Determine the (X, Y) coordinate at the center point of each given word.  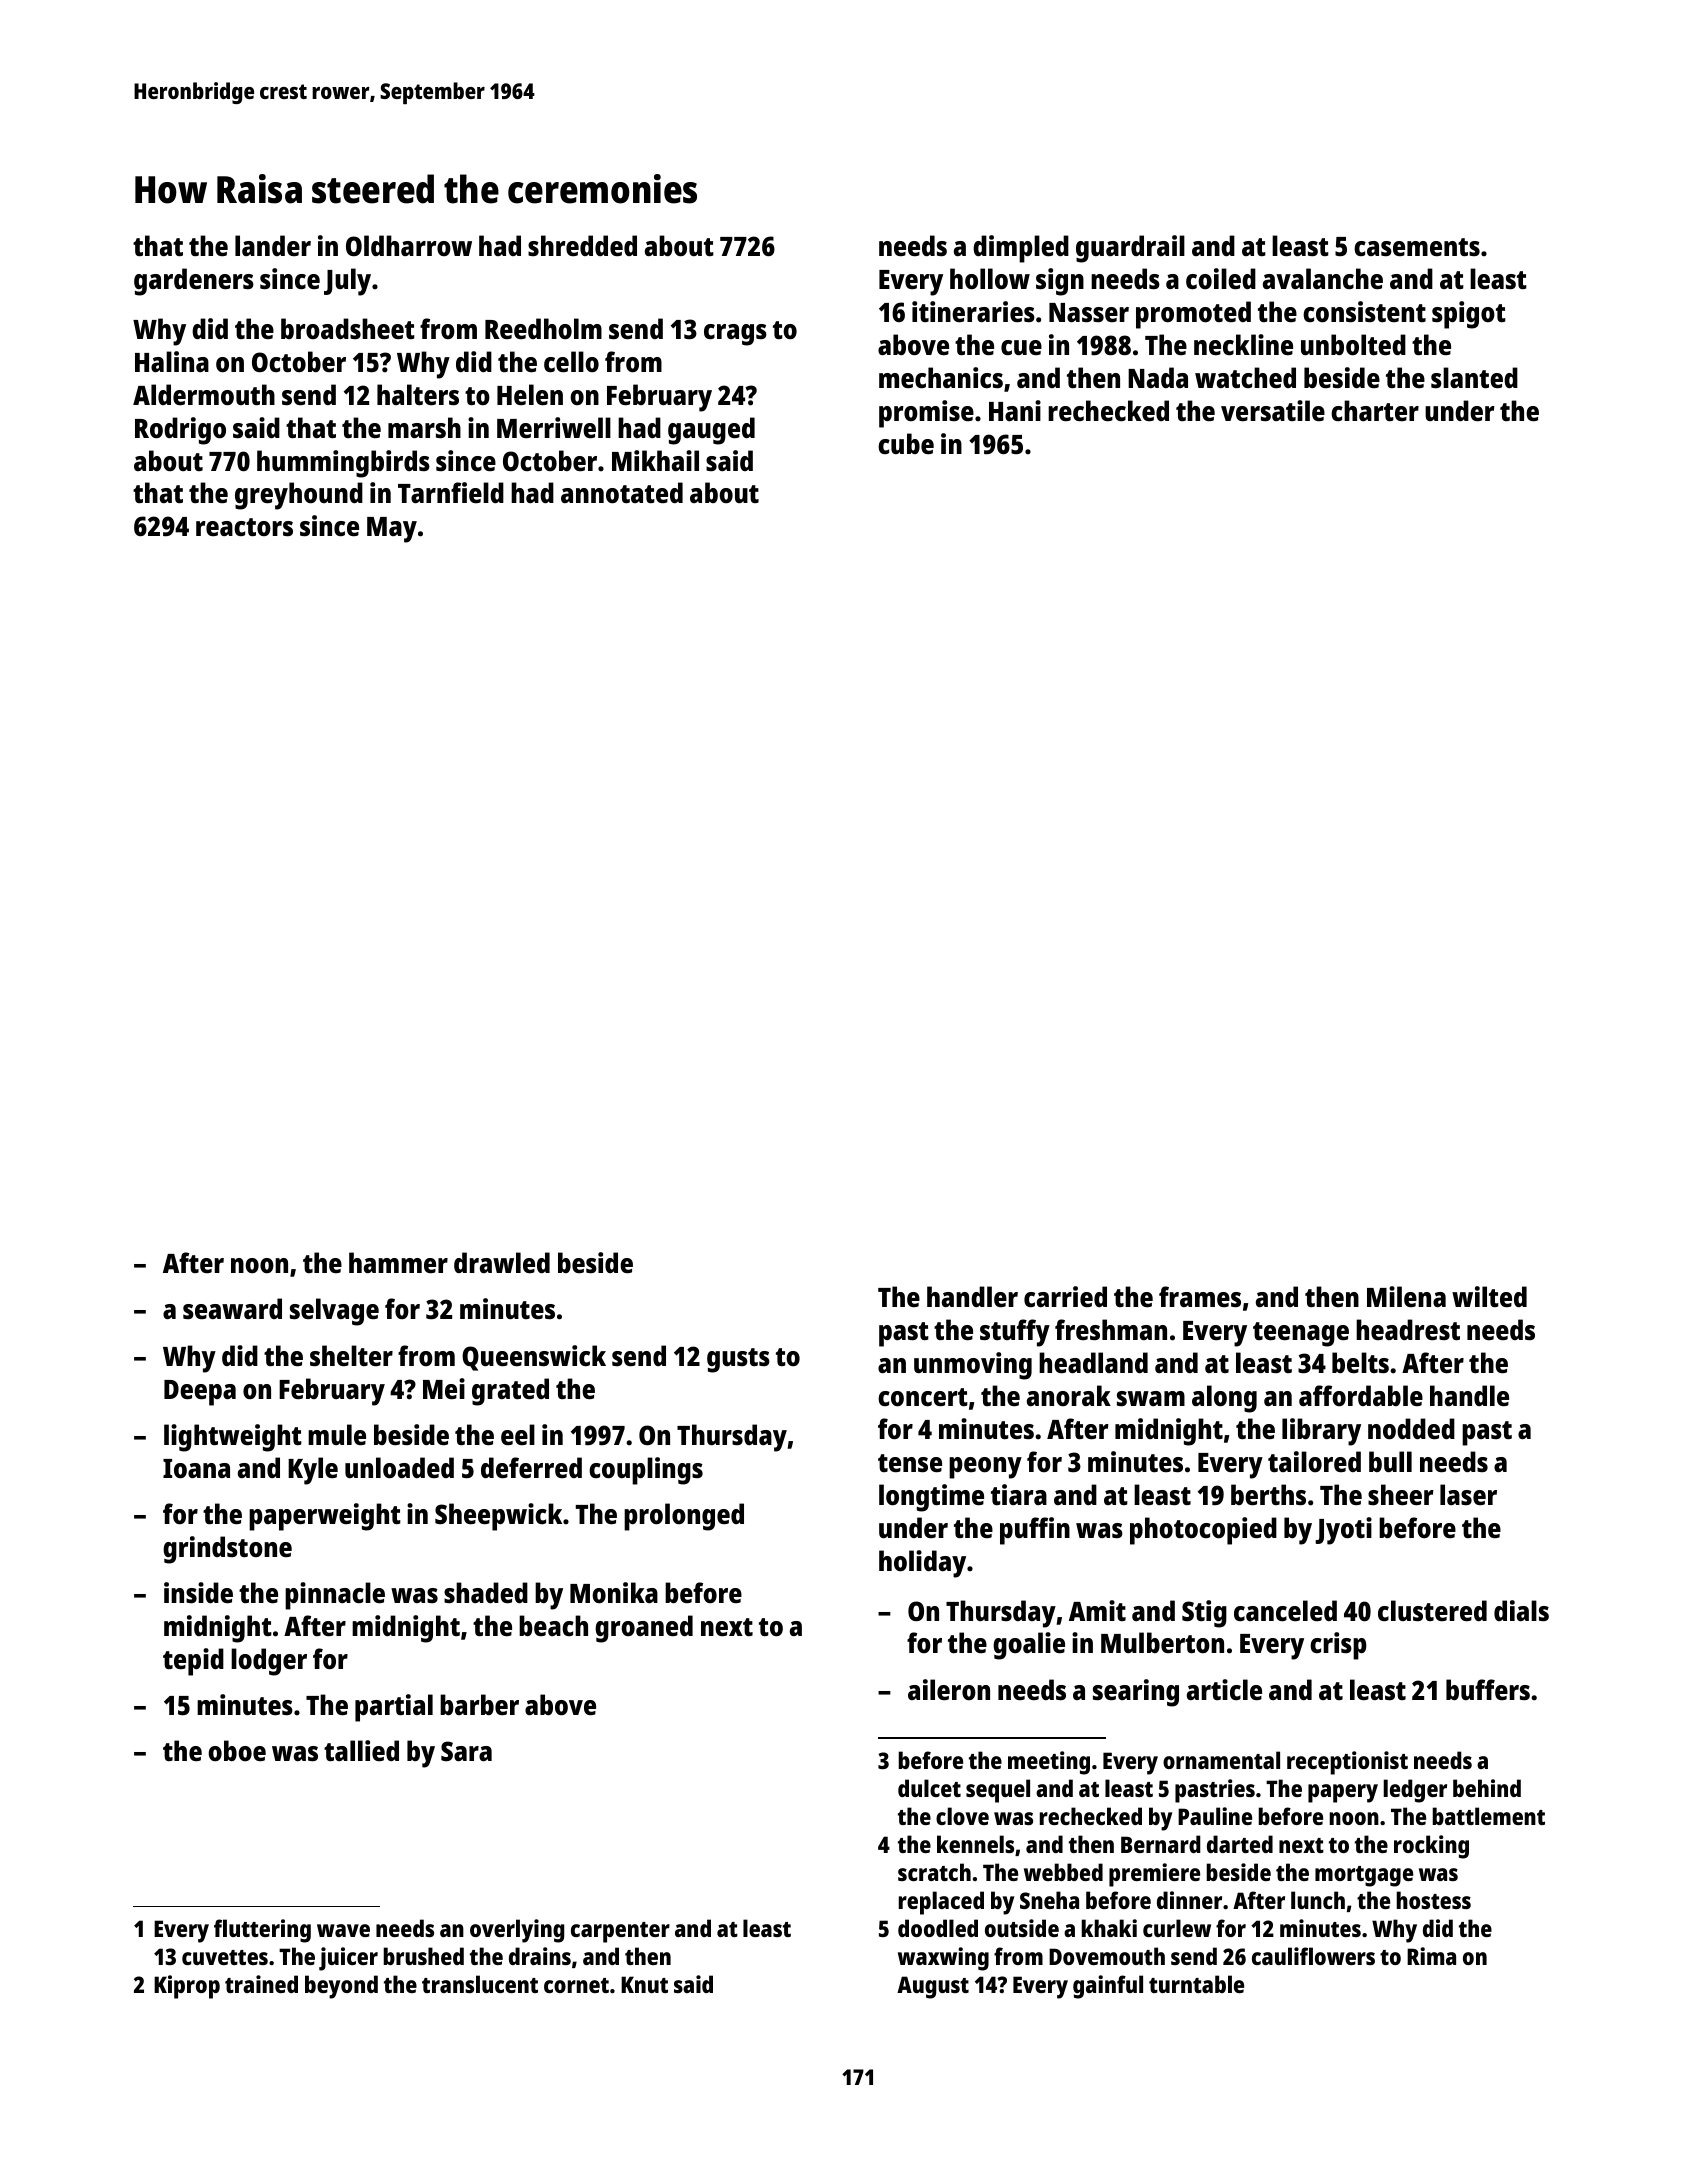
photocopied (1203, 1531)
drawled (502, 1262)
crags (735, 335)
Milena (1406, 1296)
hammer (398, 1262)
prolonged (684, 1517)
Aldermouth (204, 395)
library (1321, 1432)
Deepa (200, 1393)
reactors (244, 527)
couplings (646, 1471)
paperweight (325, 1517)
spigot (1469, 315)
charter (1375, 410)
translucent (480, 1984)
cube (906, 443)
